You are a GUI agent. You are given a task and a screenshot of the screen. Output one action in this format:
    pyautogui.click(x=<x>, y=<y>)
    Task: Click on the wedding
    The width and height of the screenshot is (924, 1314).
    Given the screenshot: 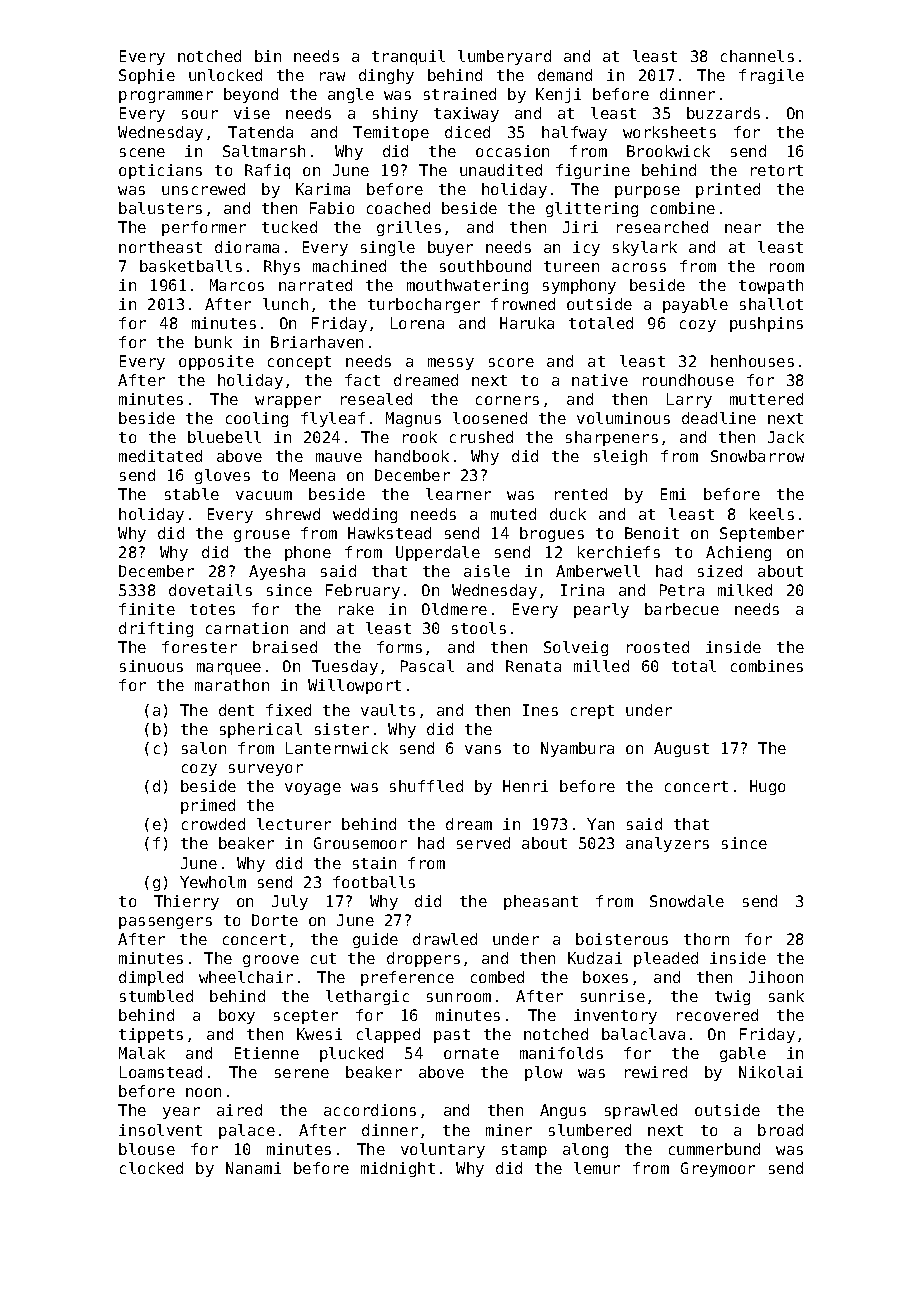 What is the action you would take?
    pyautogui.click(x=365, y=515)
